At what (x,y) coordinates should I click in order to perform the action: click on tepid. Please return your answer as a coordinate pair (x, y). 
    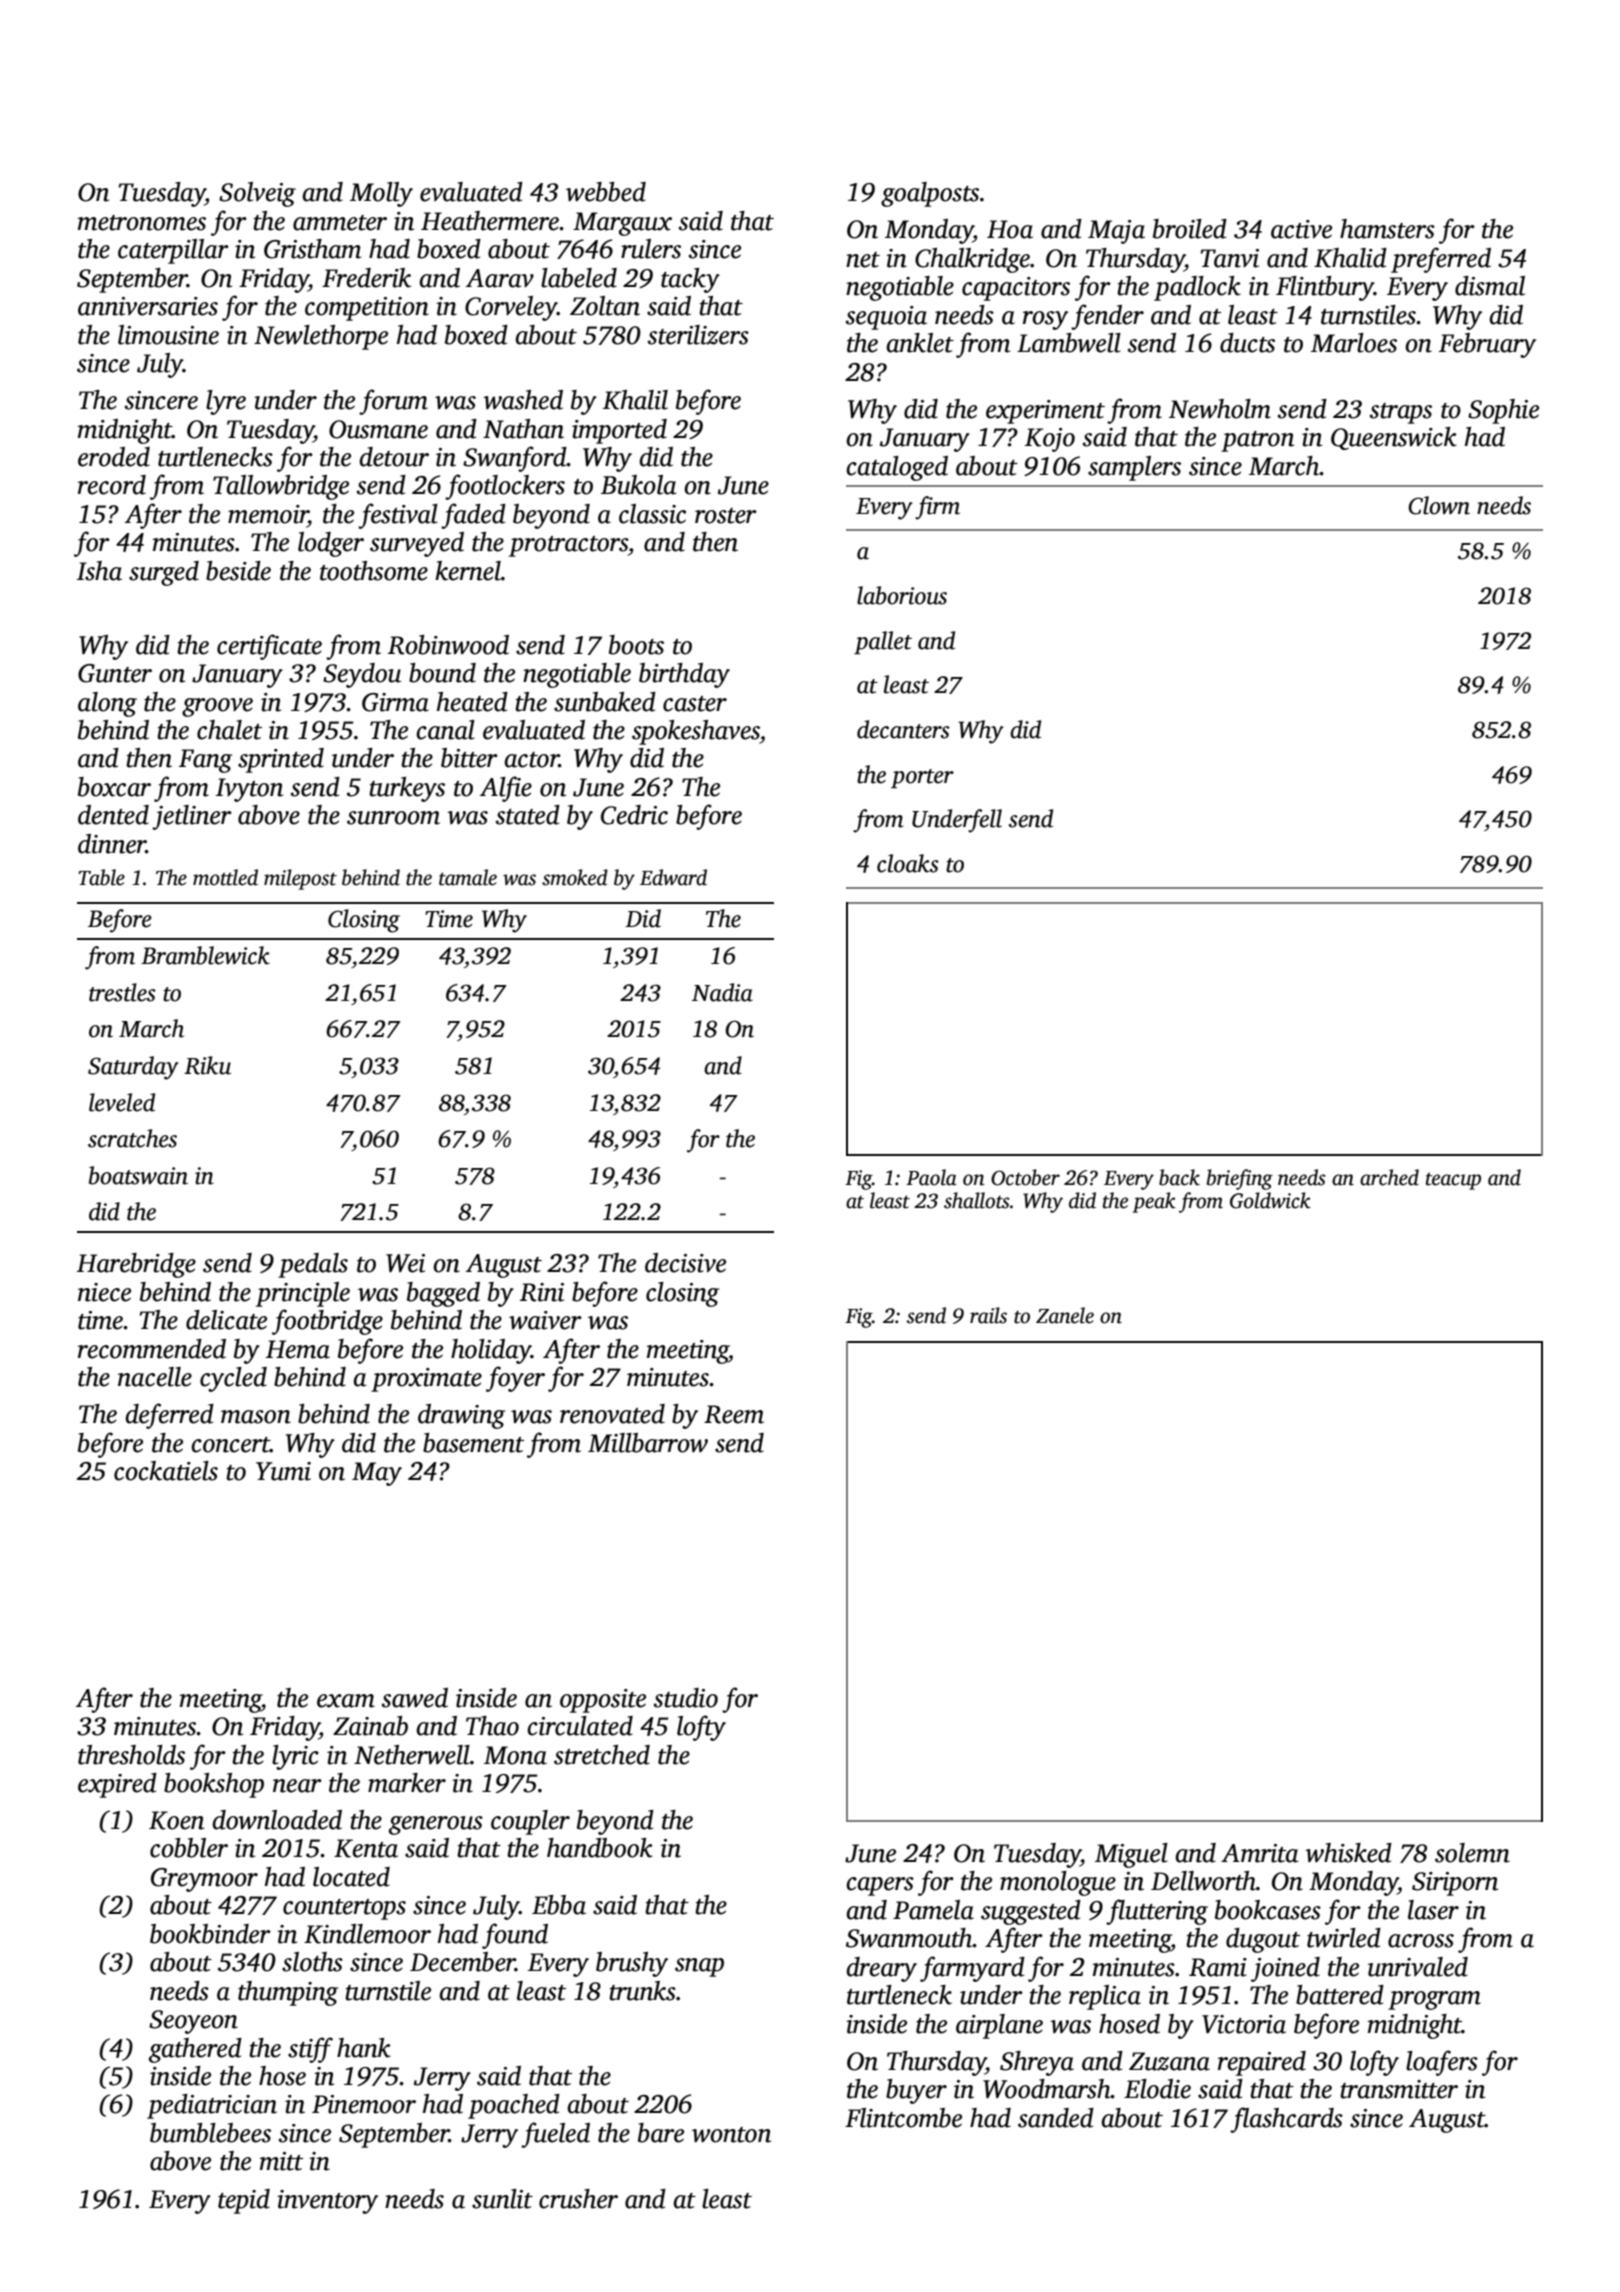
    Looking at the image, I should click on (244, 2201).
